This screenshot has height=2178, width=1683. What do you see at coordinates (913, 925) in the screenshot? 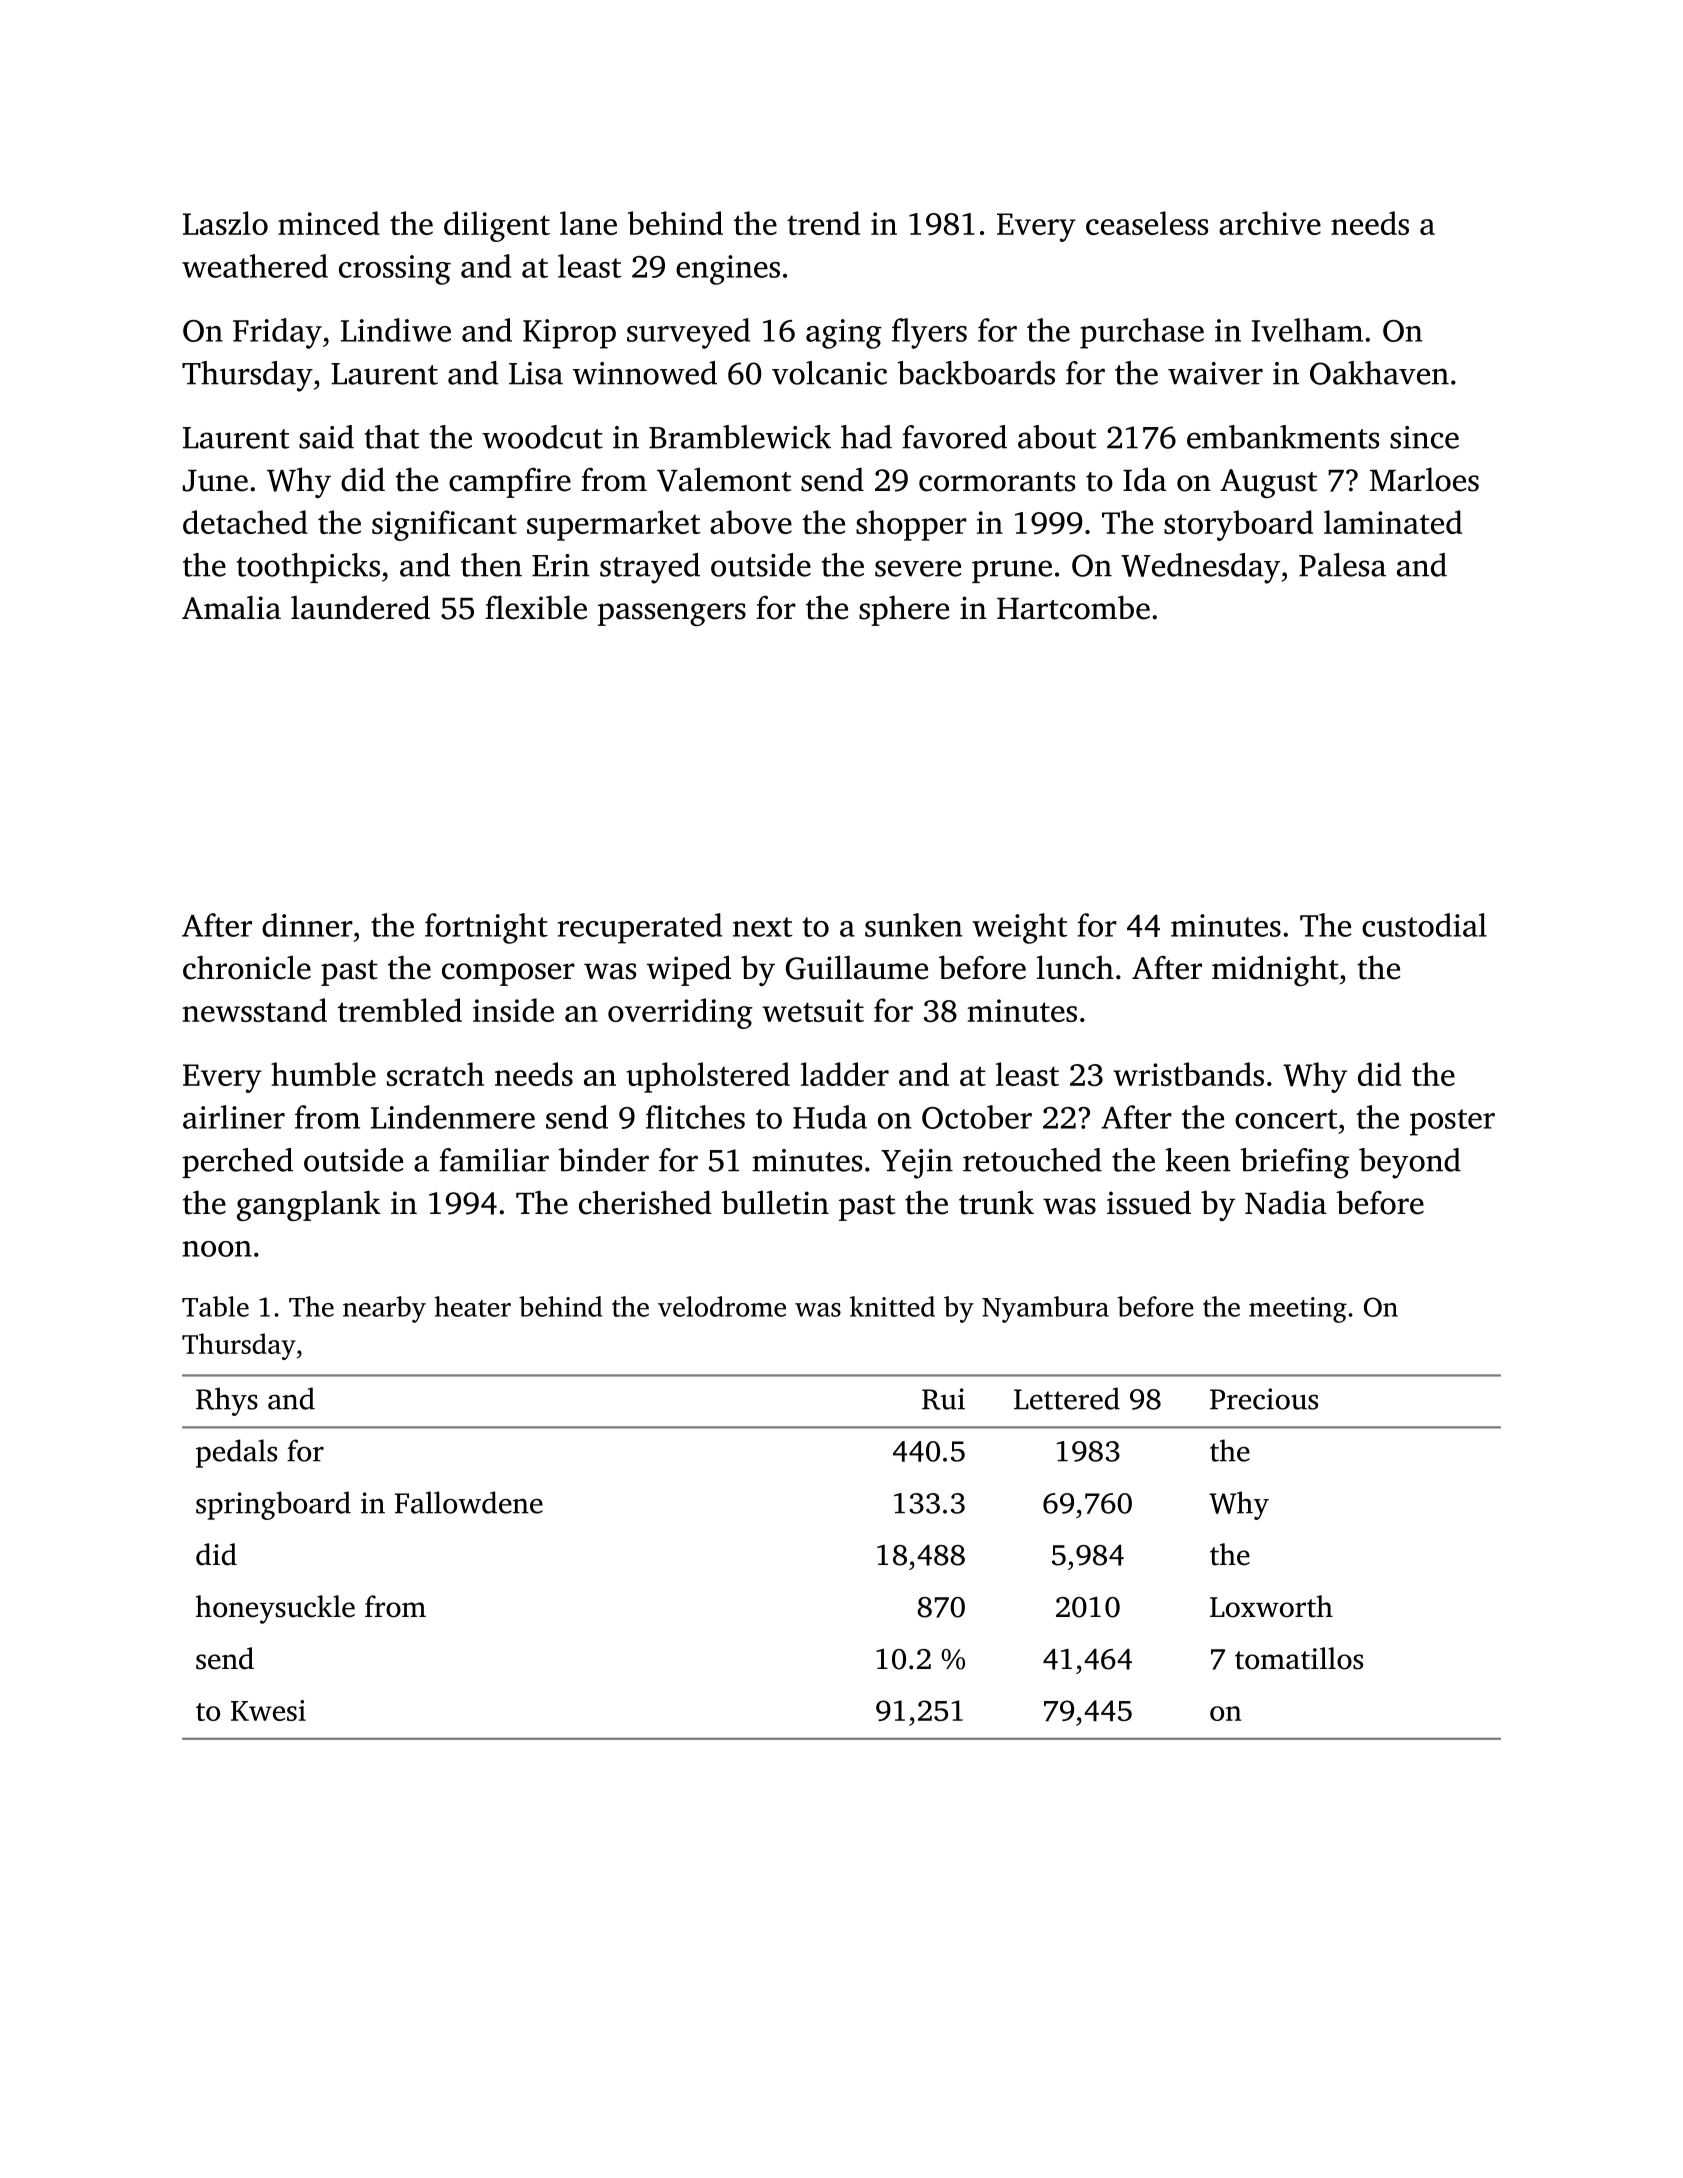
I see `sunken` at bounding box center [913, 925].
